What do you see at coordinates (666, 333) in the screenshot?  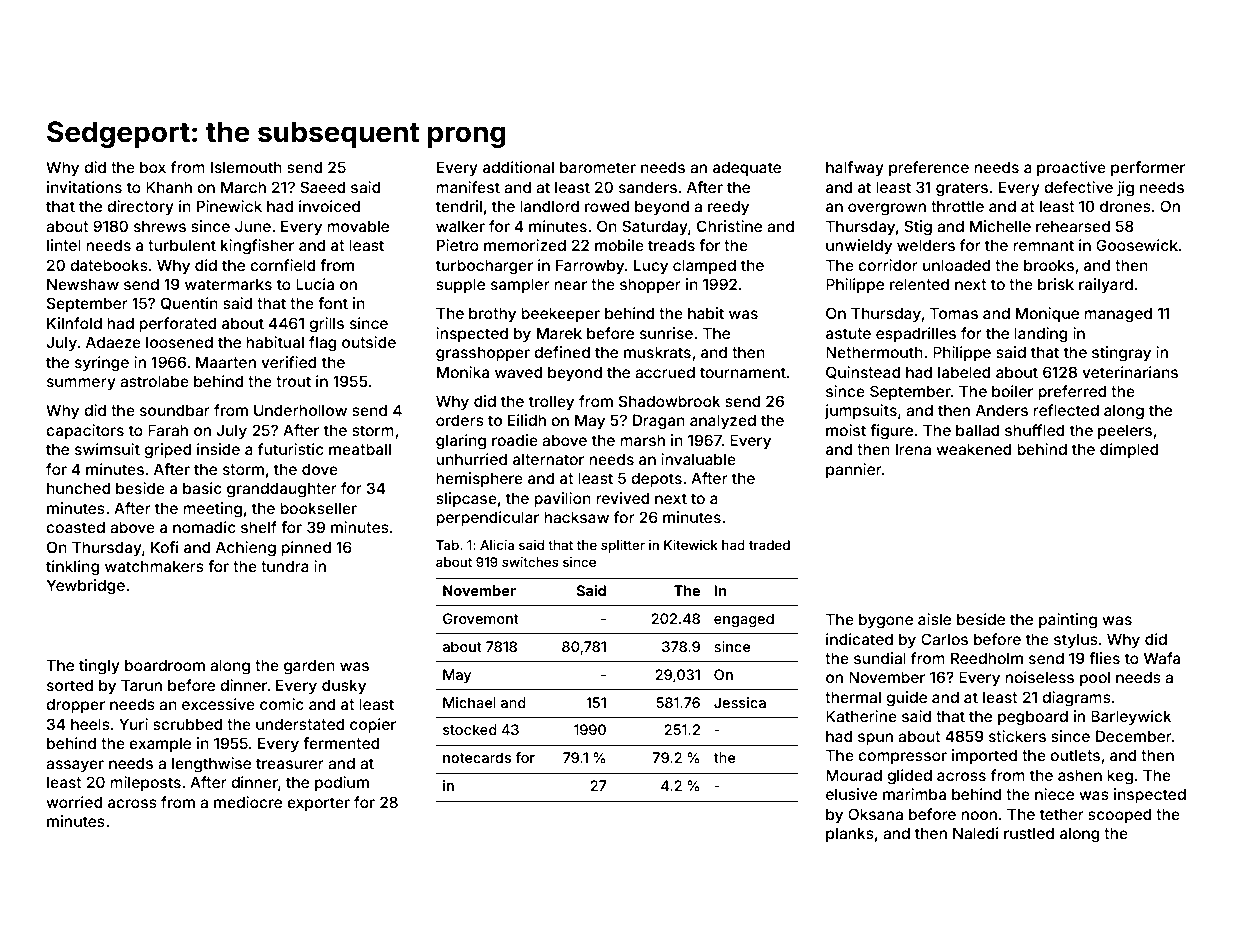 I see `sunrise` at bounding box center [666, 333].
